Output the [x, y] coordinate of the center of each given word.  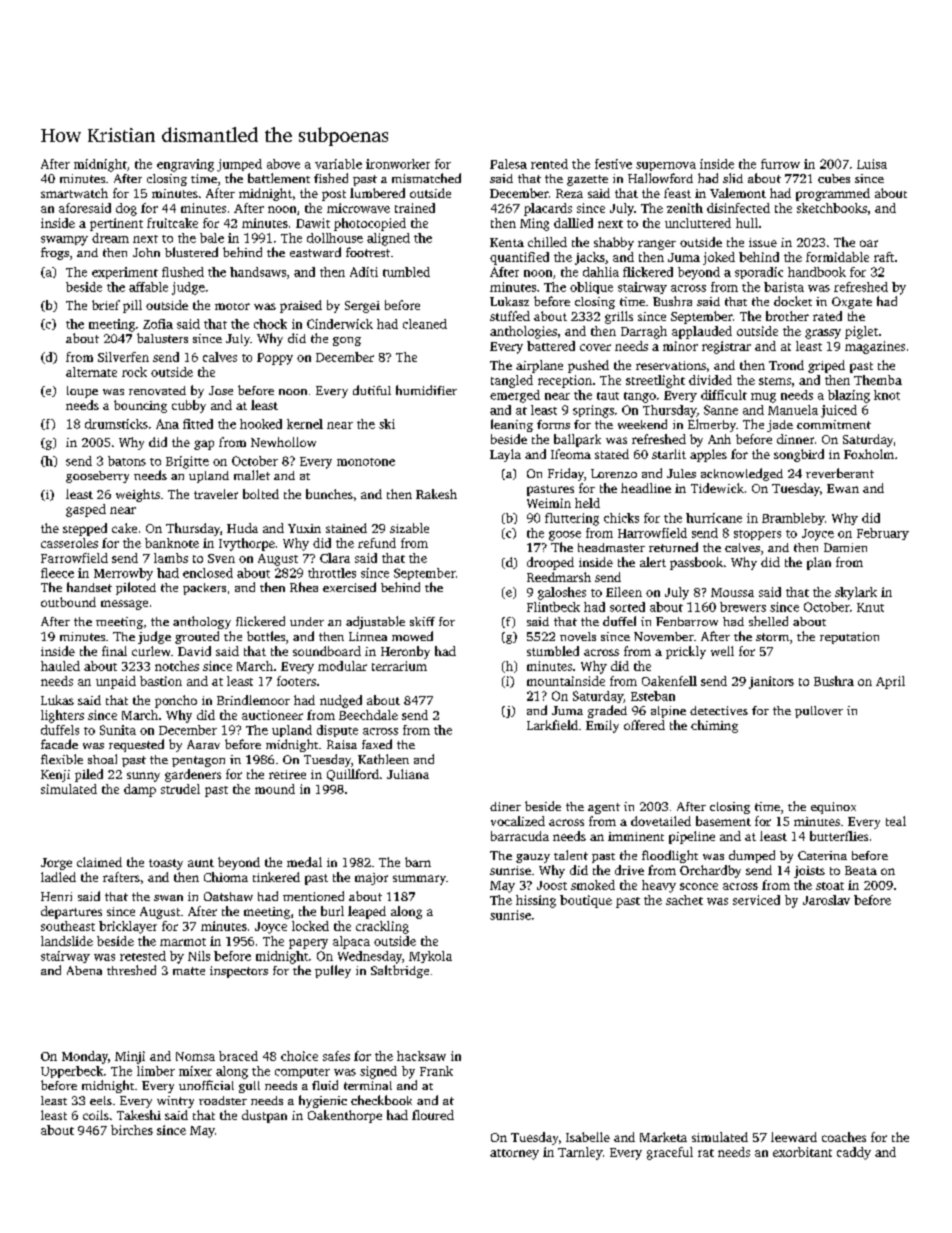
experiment [125, 273]
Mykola [430, 957]
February [883, 534]
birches [132, 1130]
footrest [368, 252]
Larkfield [552, 725]
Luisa [872, 164]
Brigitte [187, 462]
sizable [409, 528]
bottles [266, 636]
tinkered [276, 877]
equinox [833, 808]
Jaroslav [826, 900]
